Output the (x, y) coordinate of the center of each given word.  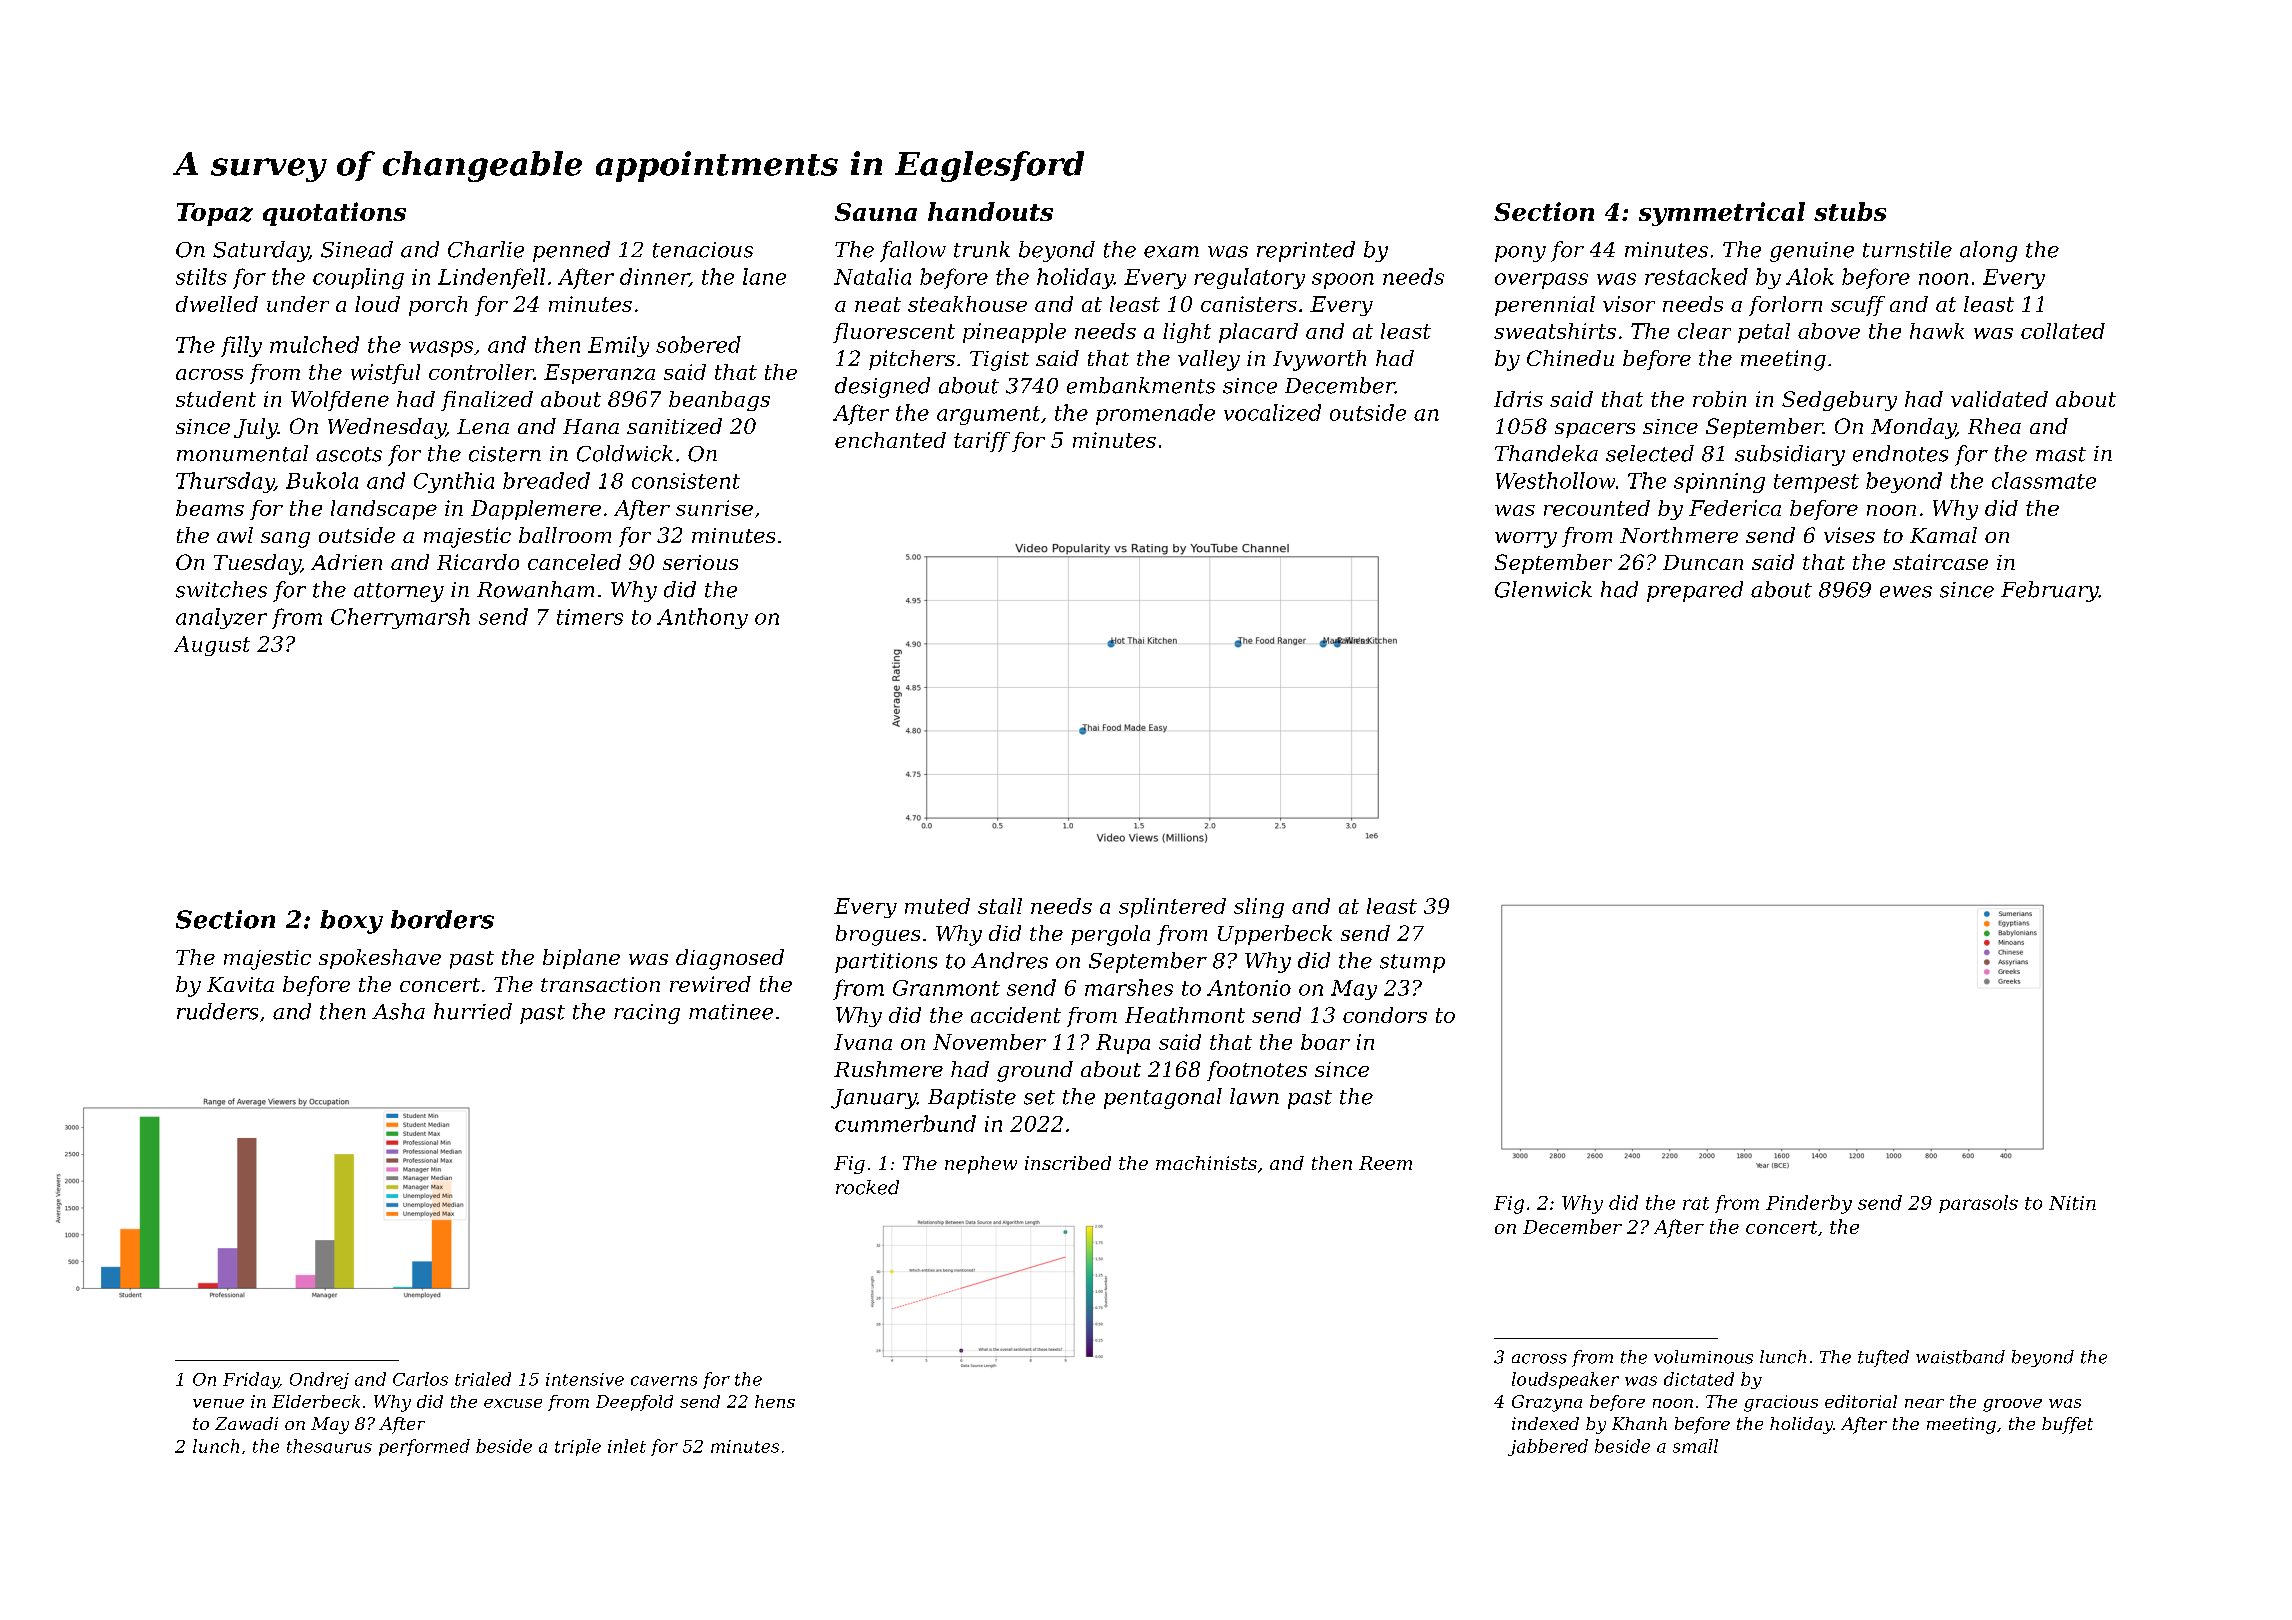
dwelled (217, 304)
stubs (1850, 211)
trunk (982, 249)
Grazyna (1547, 1403)
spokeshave (380, 959)
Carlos (420, 1379)
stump (1412, 963)
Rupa (1123, 1044)
